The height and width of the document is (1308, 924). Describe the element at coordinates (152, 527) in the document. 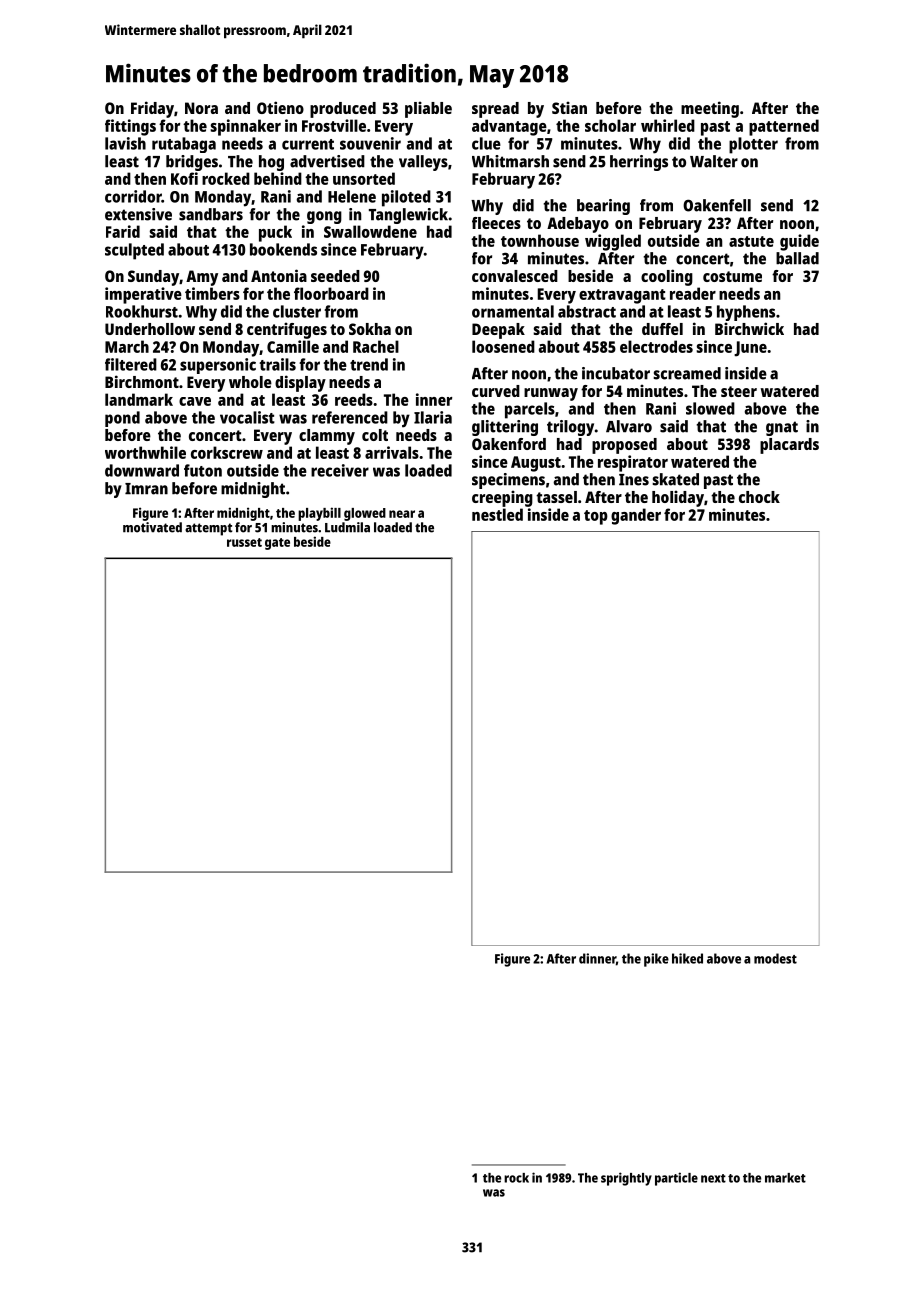

I see `motivated` at that location.
